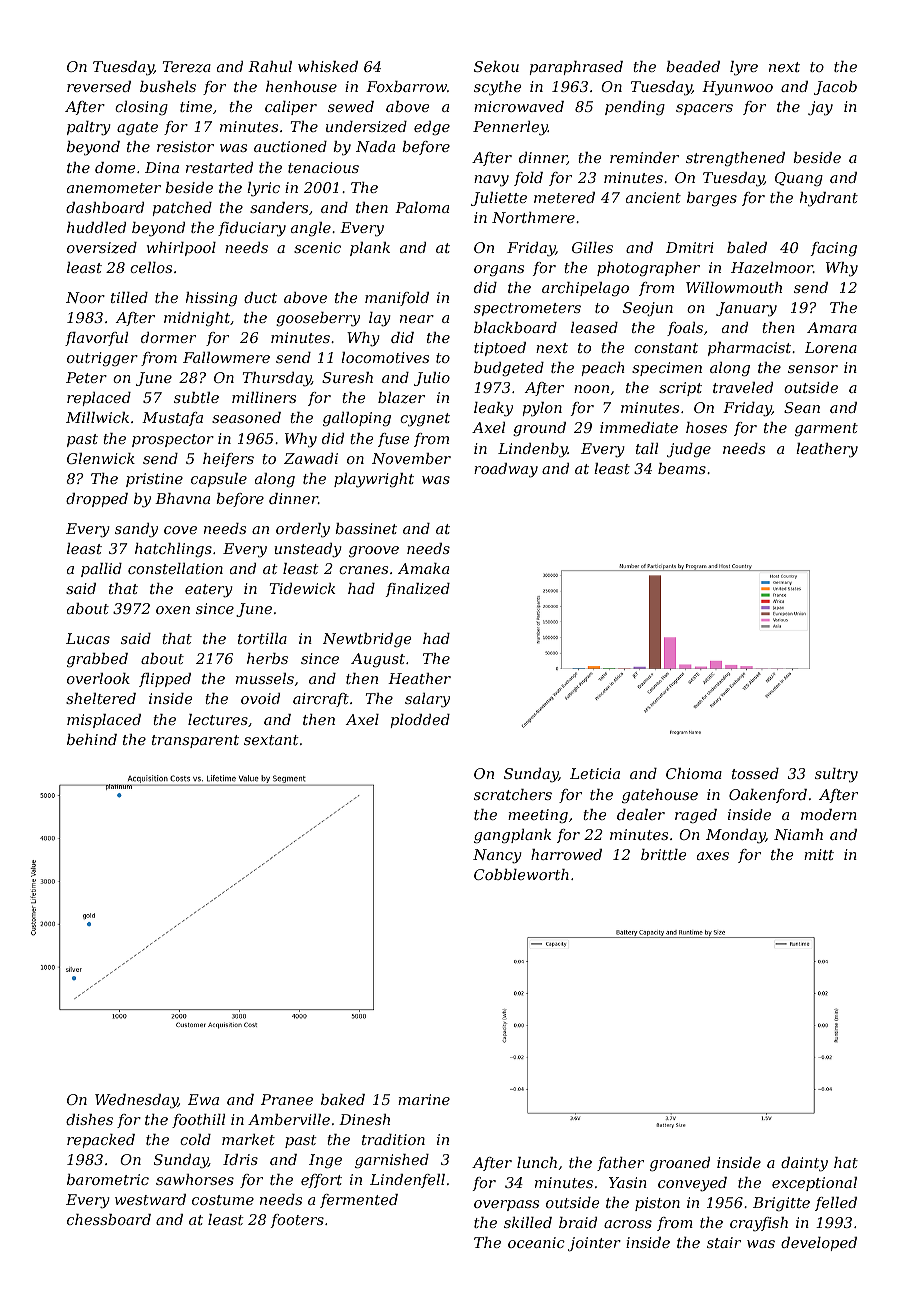 The width and height of the image is (924, 1308). I want to click on axes, so click(713, 856).
